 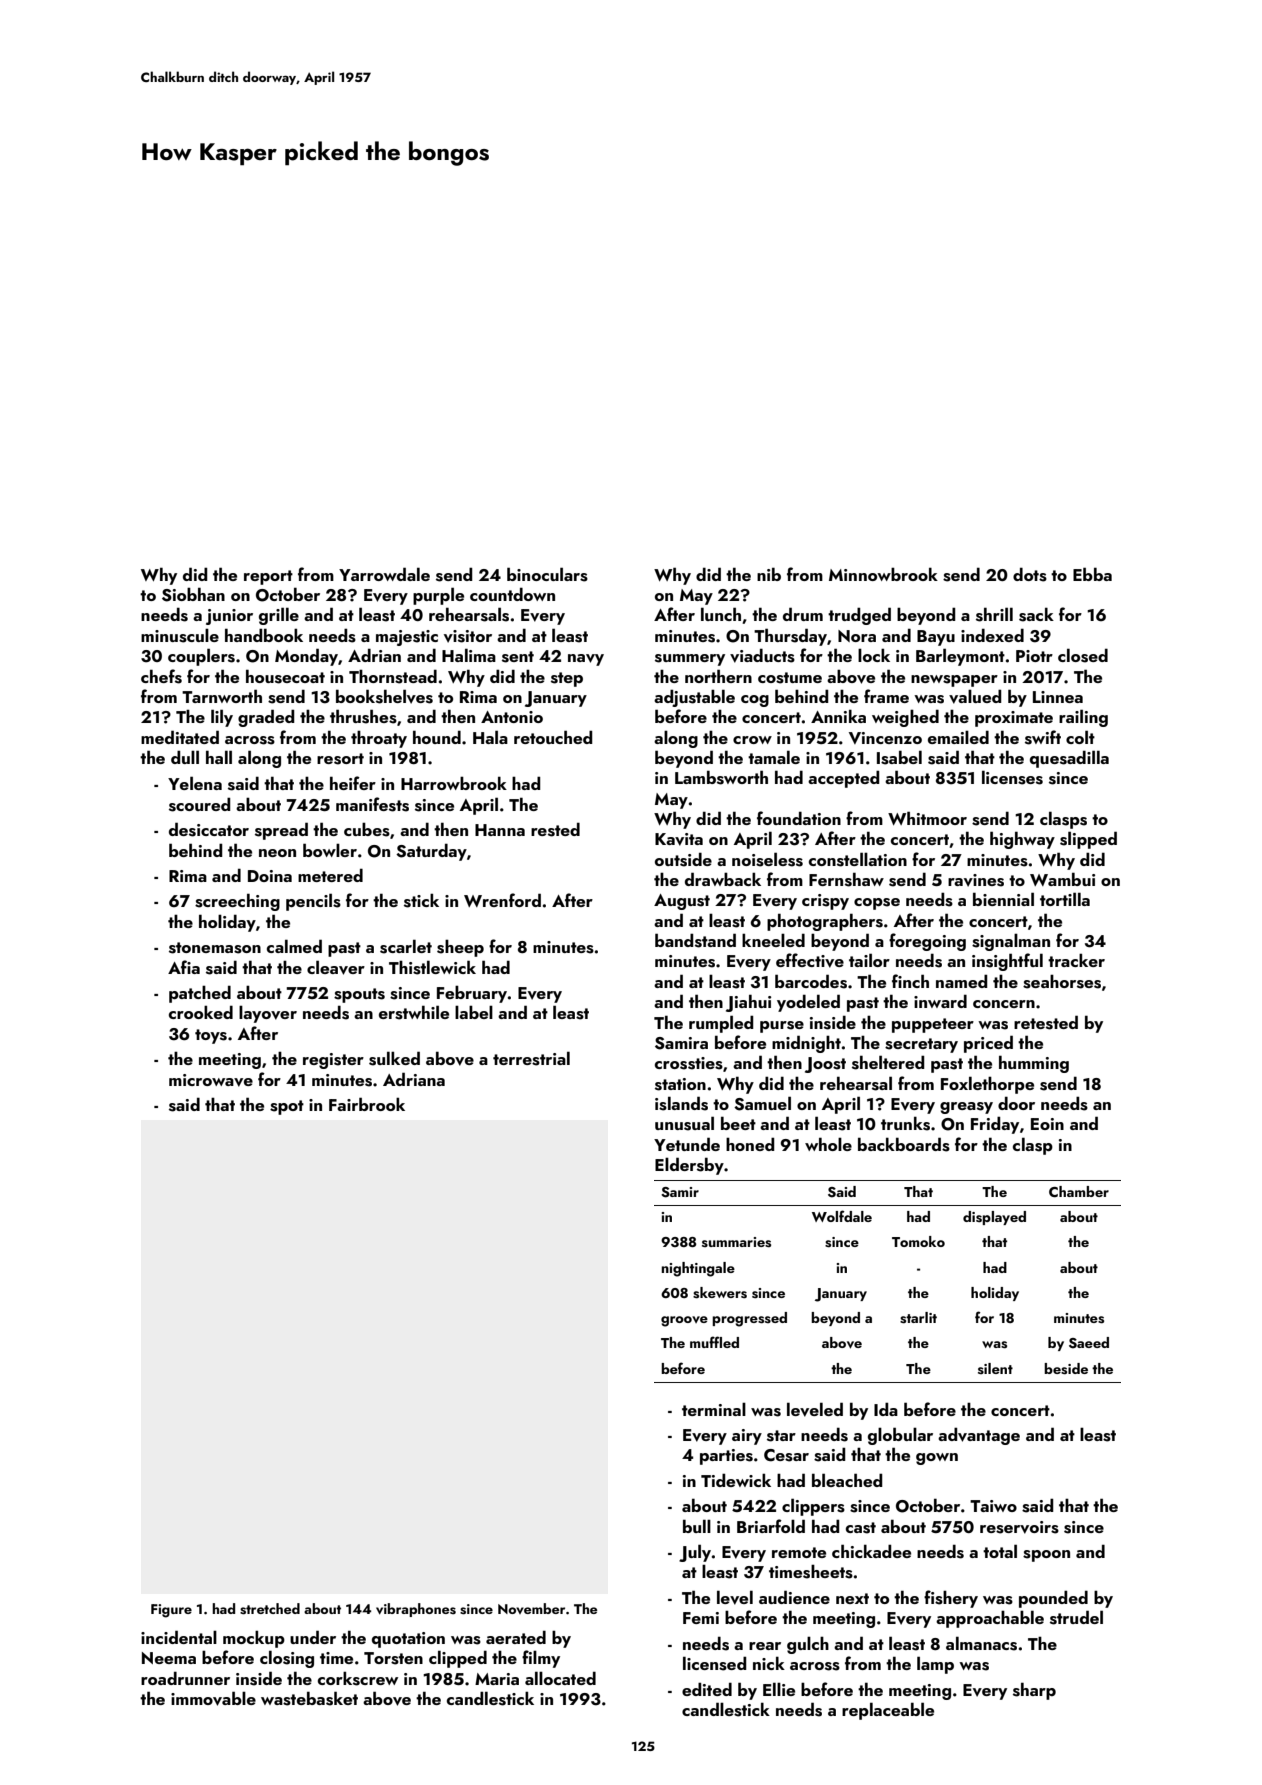 I want to click on Chamber, so click(x=1079, y=1191).
